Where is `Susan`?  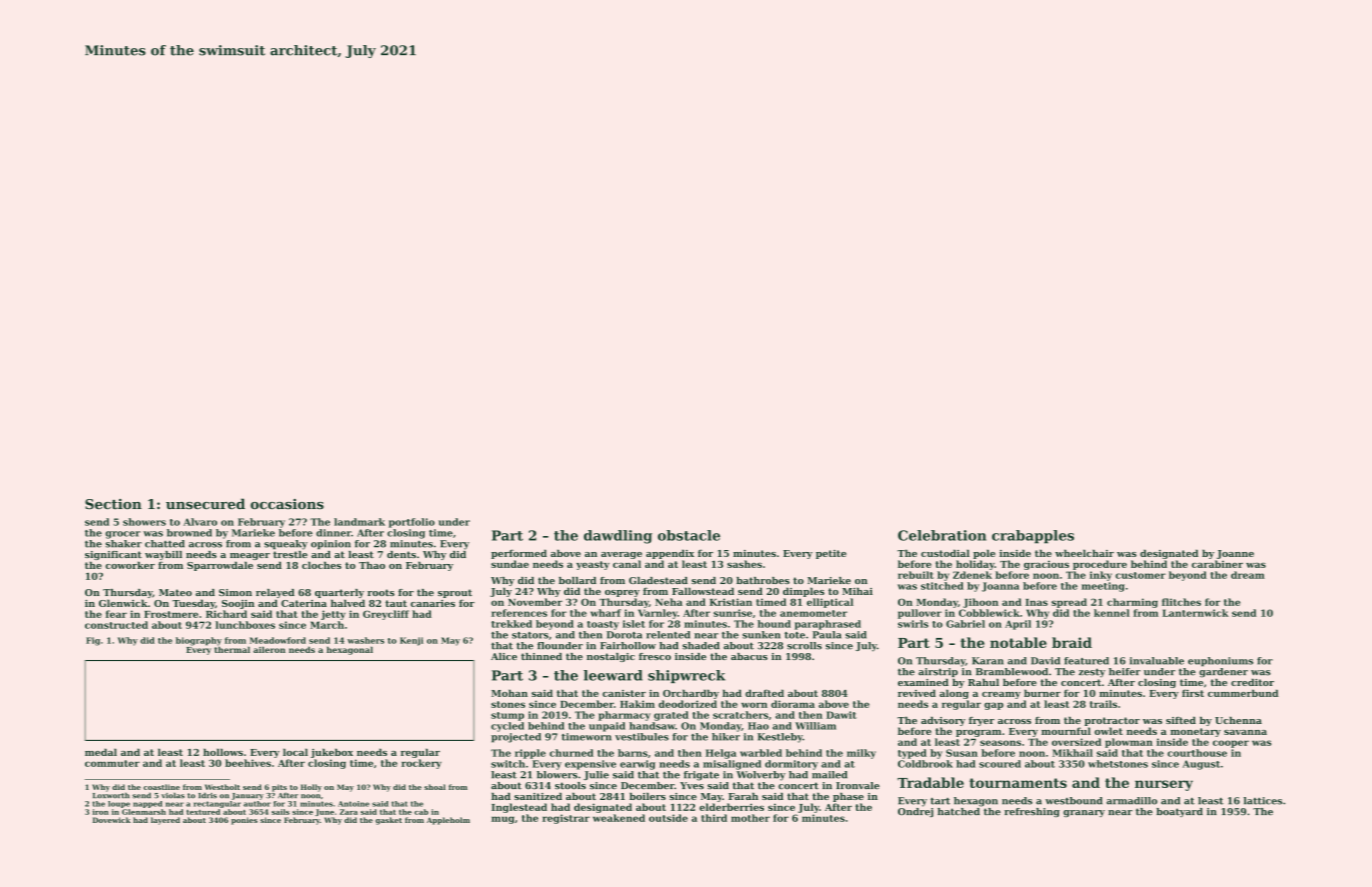
Susan is located at coordinates (962, 753).
